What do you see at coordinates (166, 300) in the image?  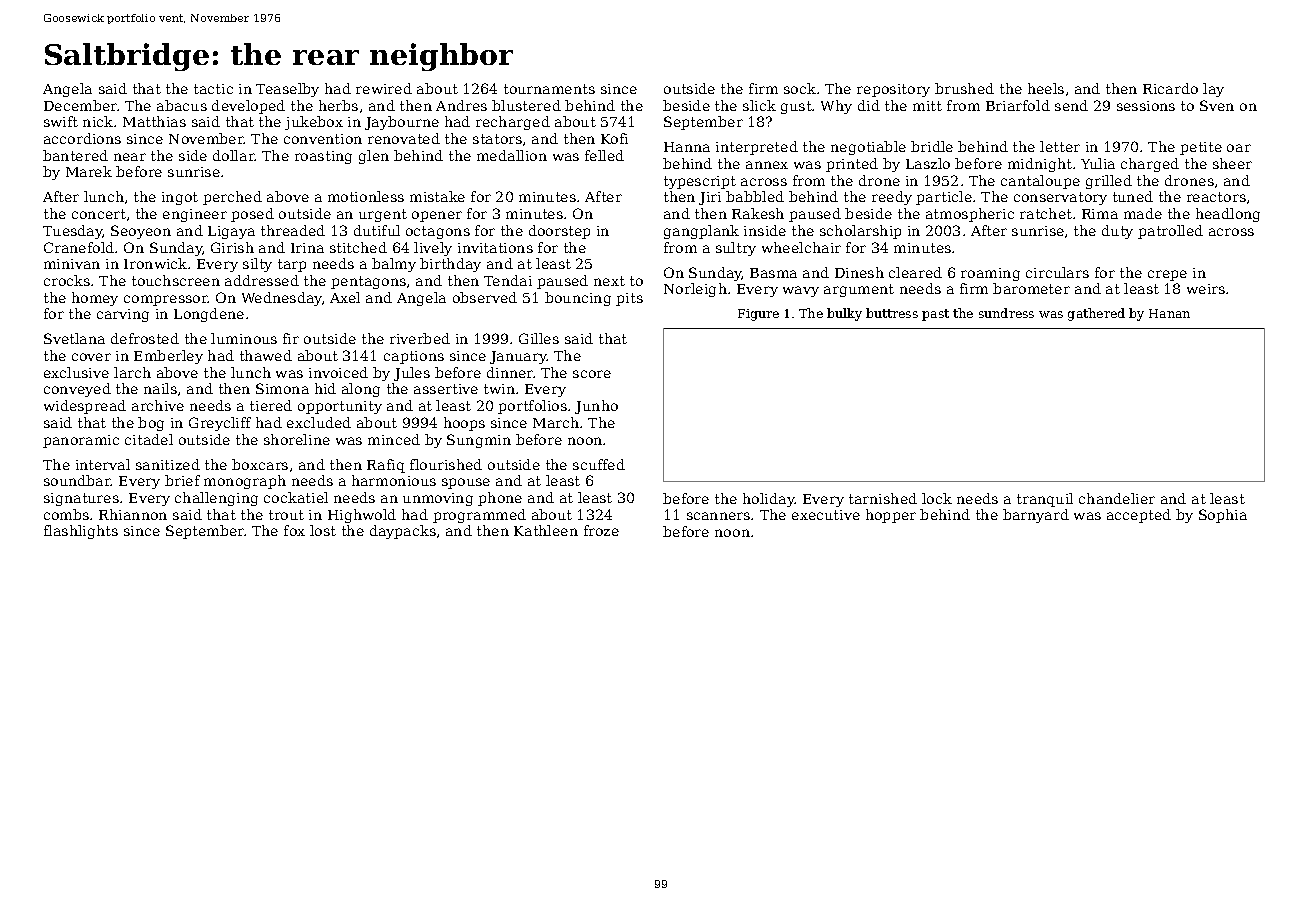 I see `compressor` at bounding box center [166, 300].
